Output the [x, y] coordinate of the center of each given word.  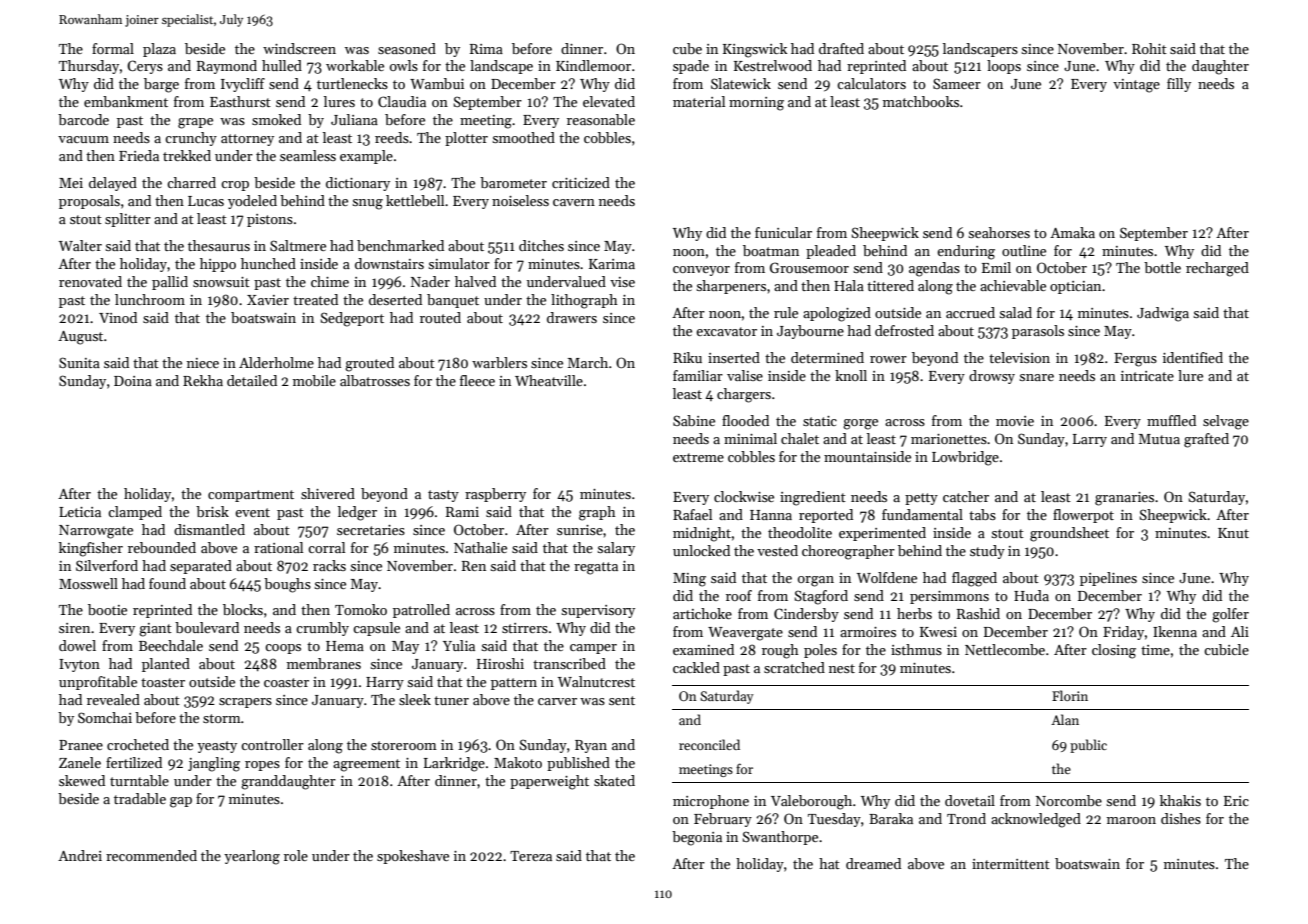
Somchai [105, 717]
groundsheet [1069, 534]
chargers [744, 395]
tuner [451, 700]
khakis [1180, 800]
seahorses [999, 232]
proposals [89, 202]
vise [622, 282]
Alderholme [276, 362]
